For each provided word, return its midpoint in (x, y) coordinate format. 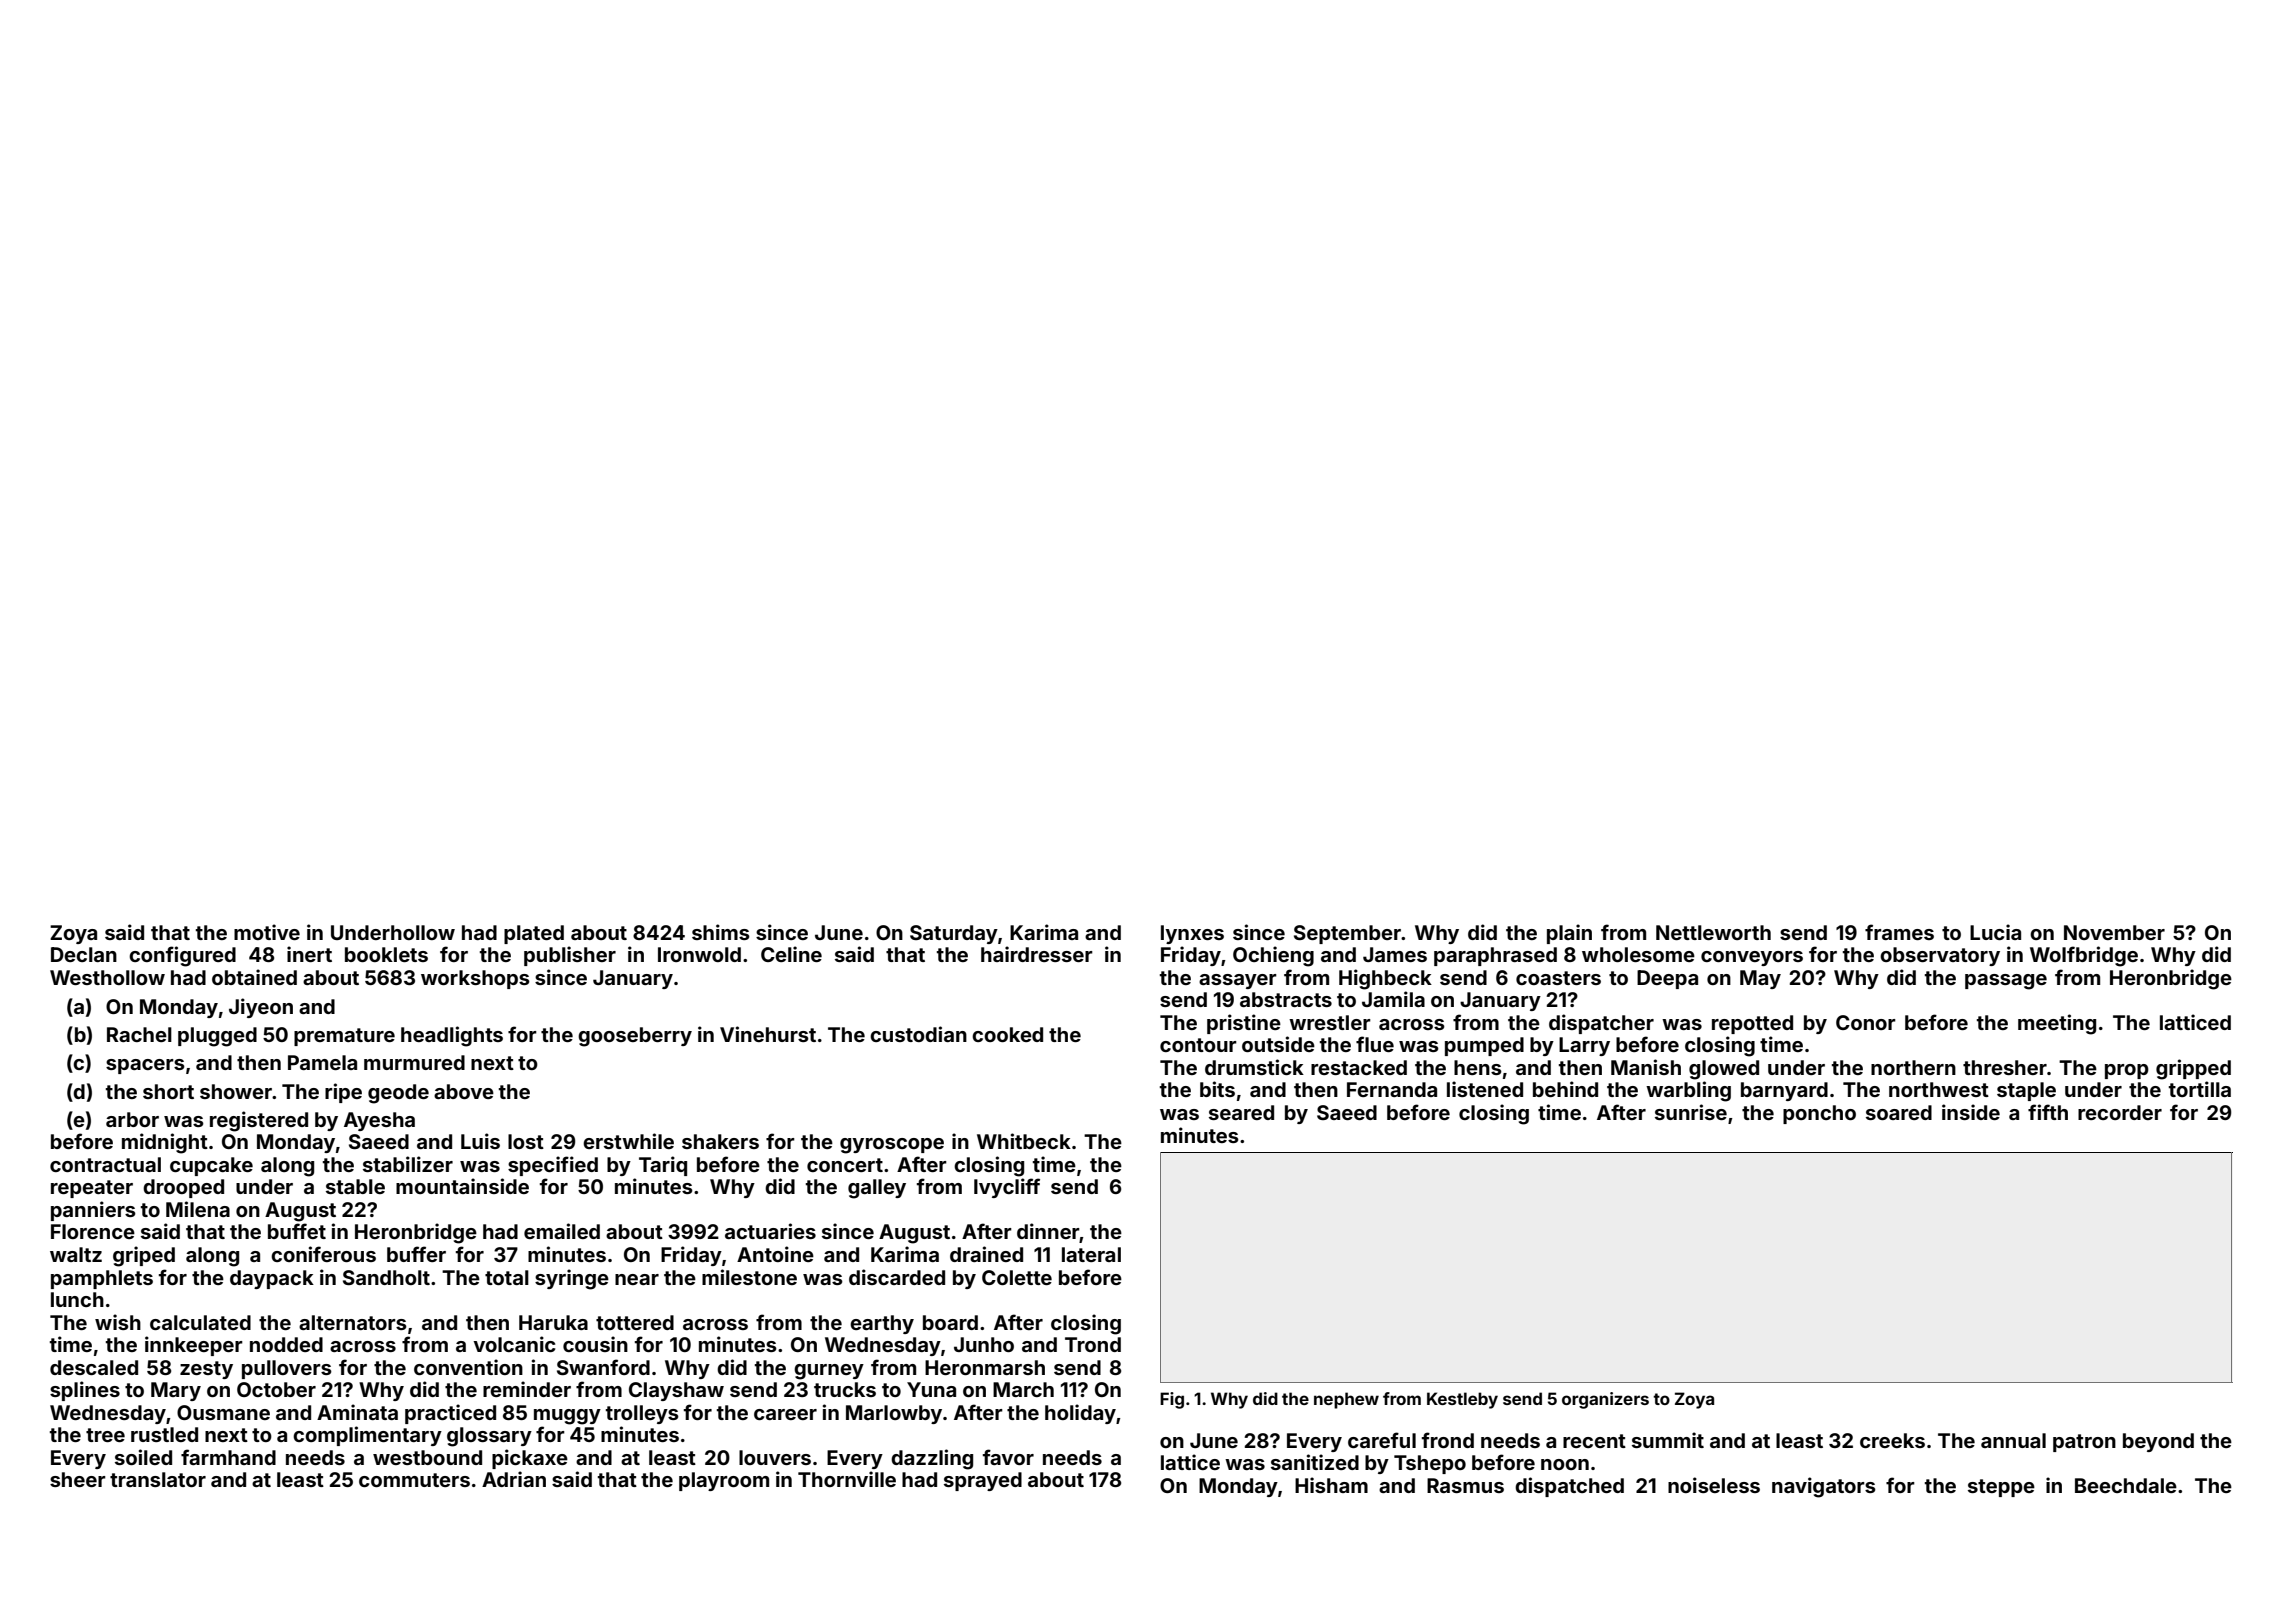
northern (1913, 1067)
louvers (775, 1457)
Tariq (663, 1166)
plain (1569, 934)
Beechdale (2126, 1485)
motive (267, 932)
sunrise (1691, 1112)
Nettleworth (1713, 932)
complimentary (367, 1436)
